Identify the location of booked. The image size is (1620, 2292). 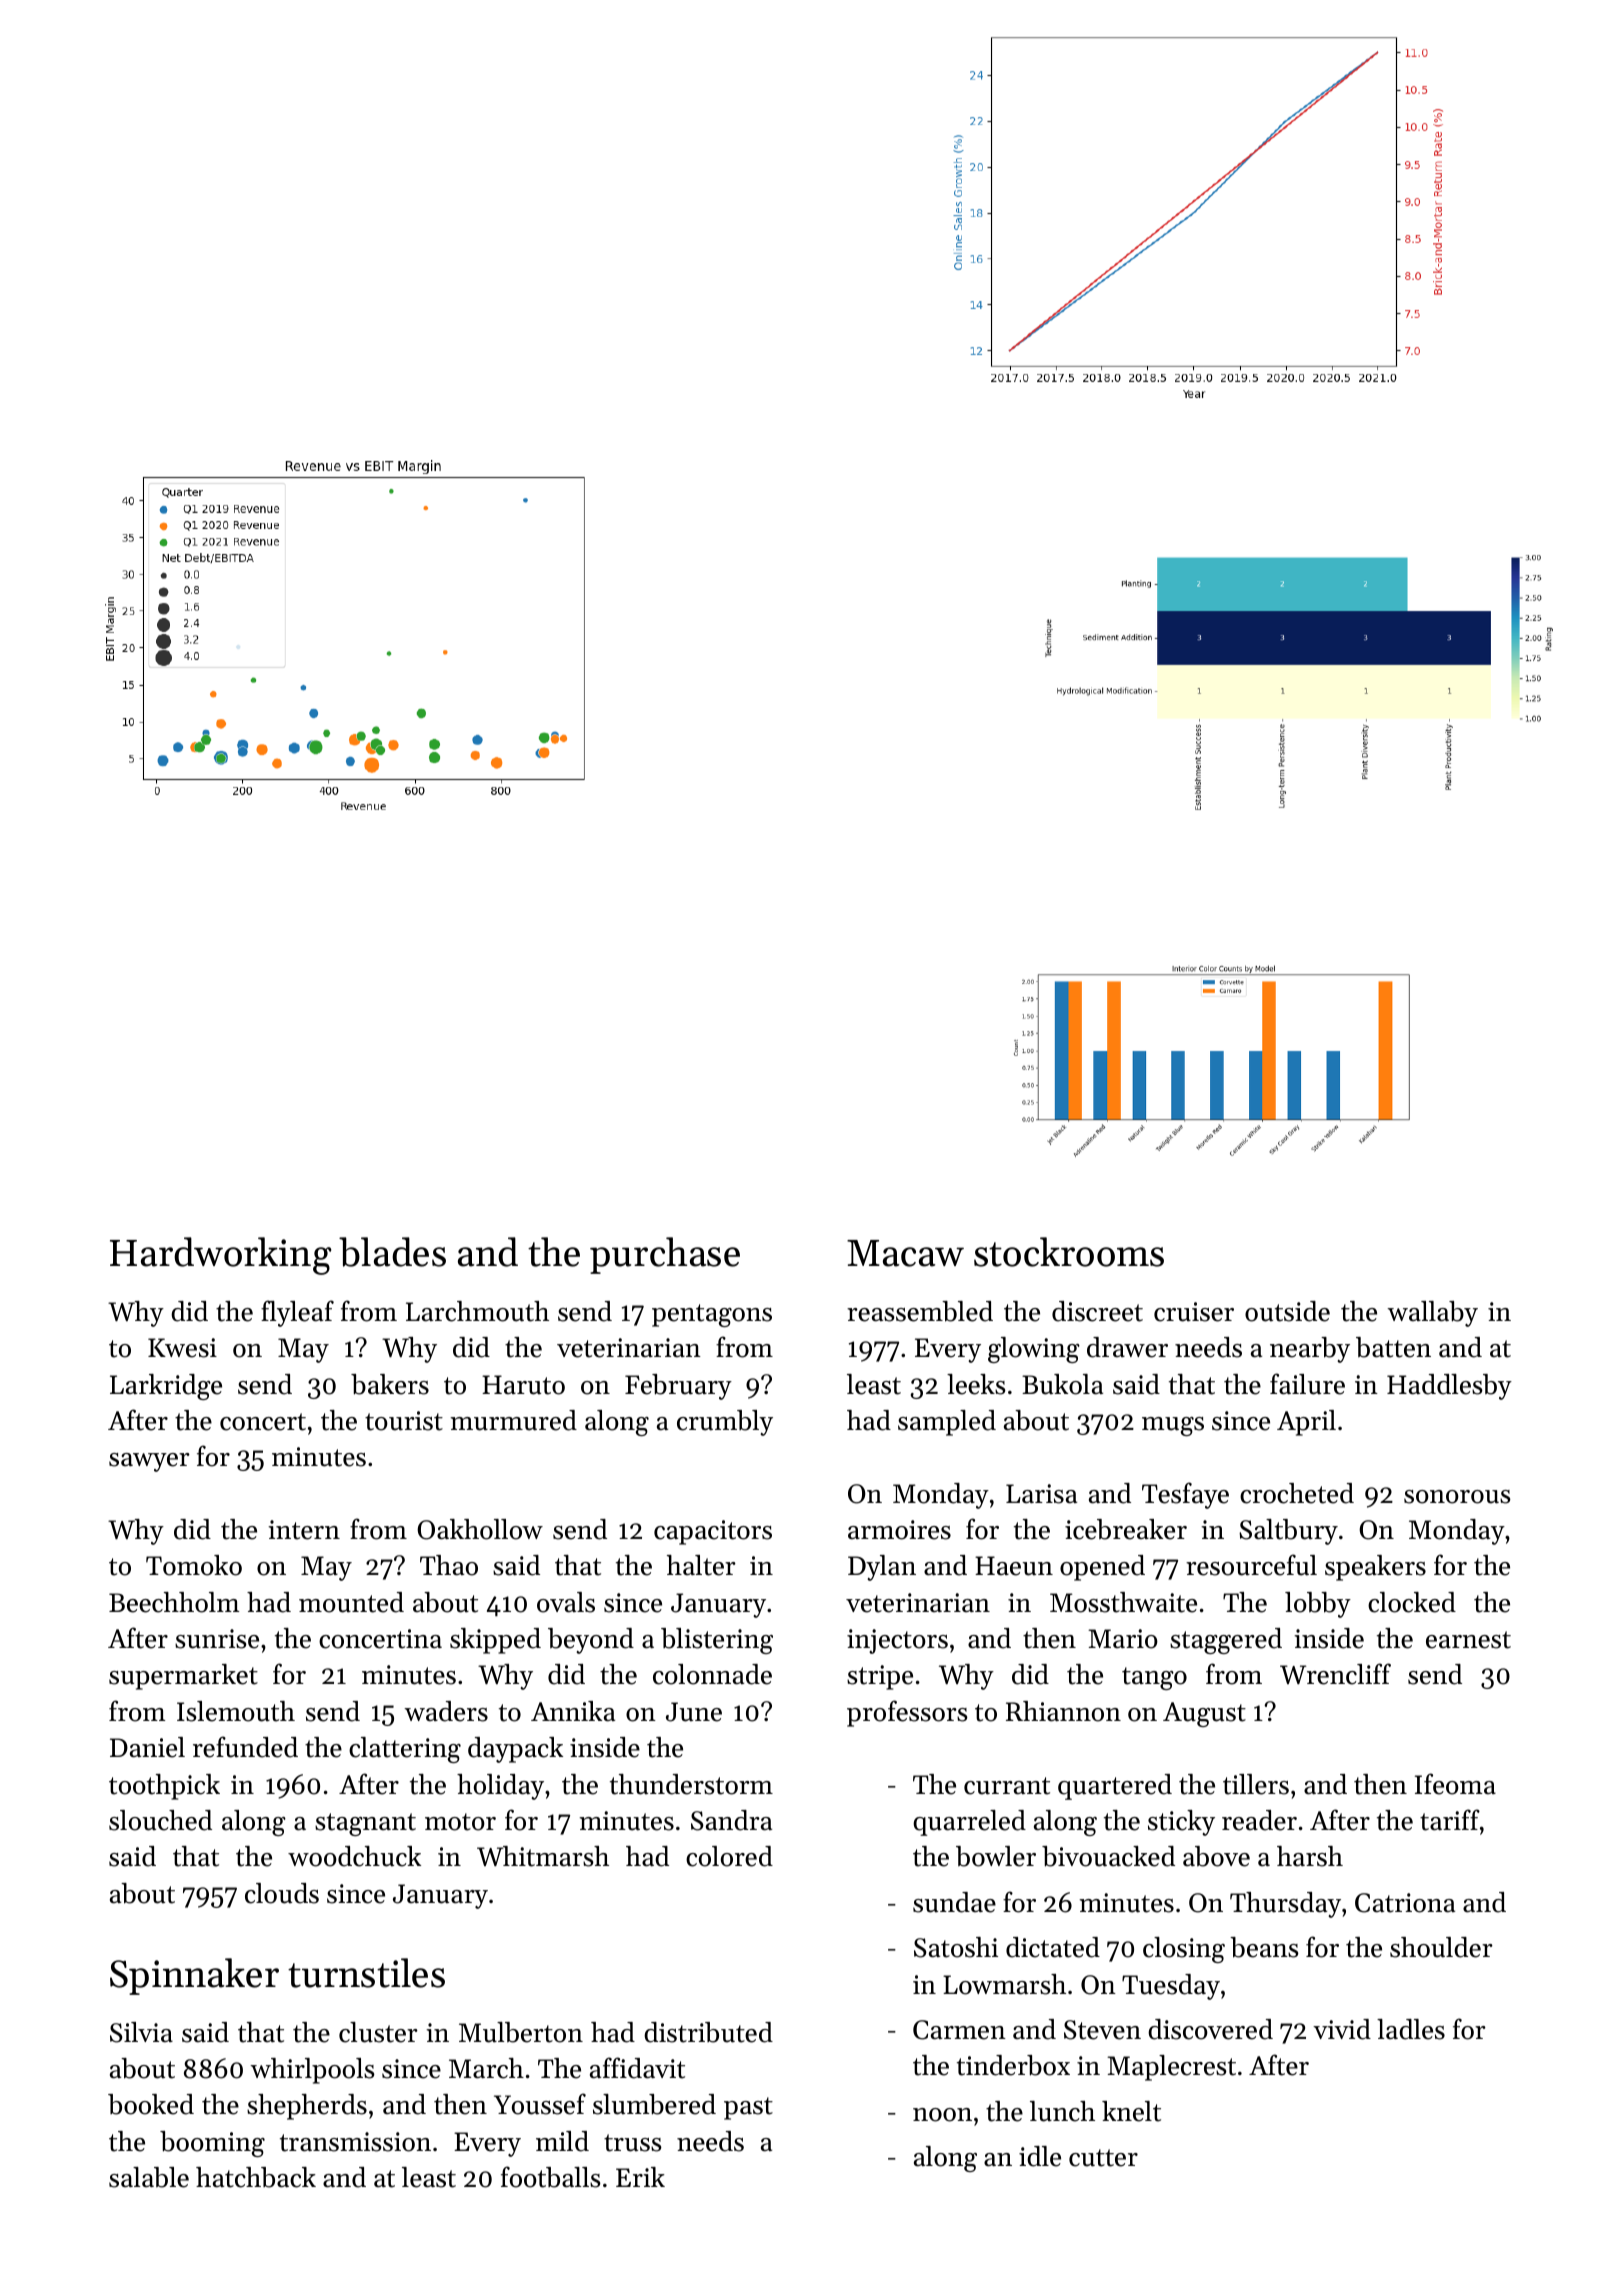
(151, 2104).
